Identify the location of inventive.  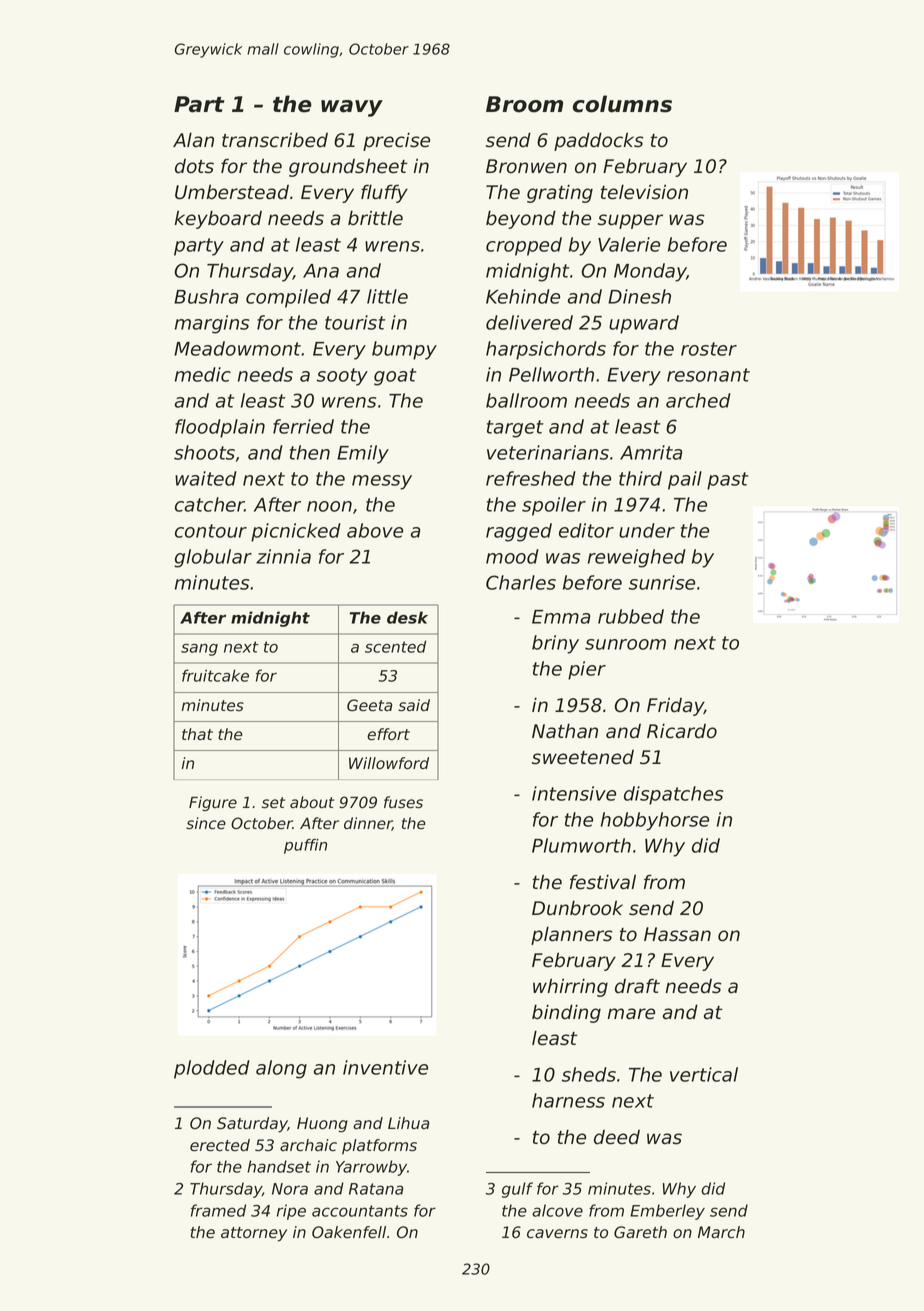
(385, 1067).
